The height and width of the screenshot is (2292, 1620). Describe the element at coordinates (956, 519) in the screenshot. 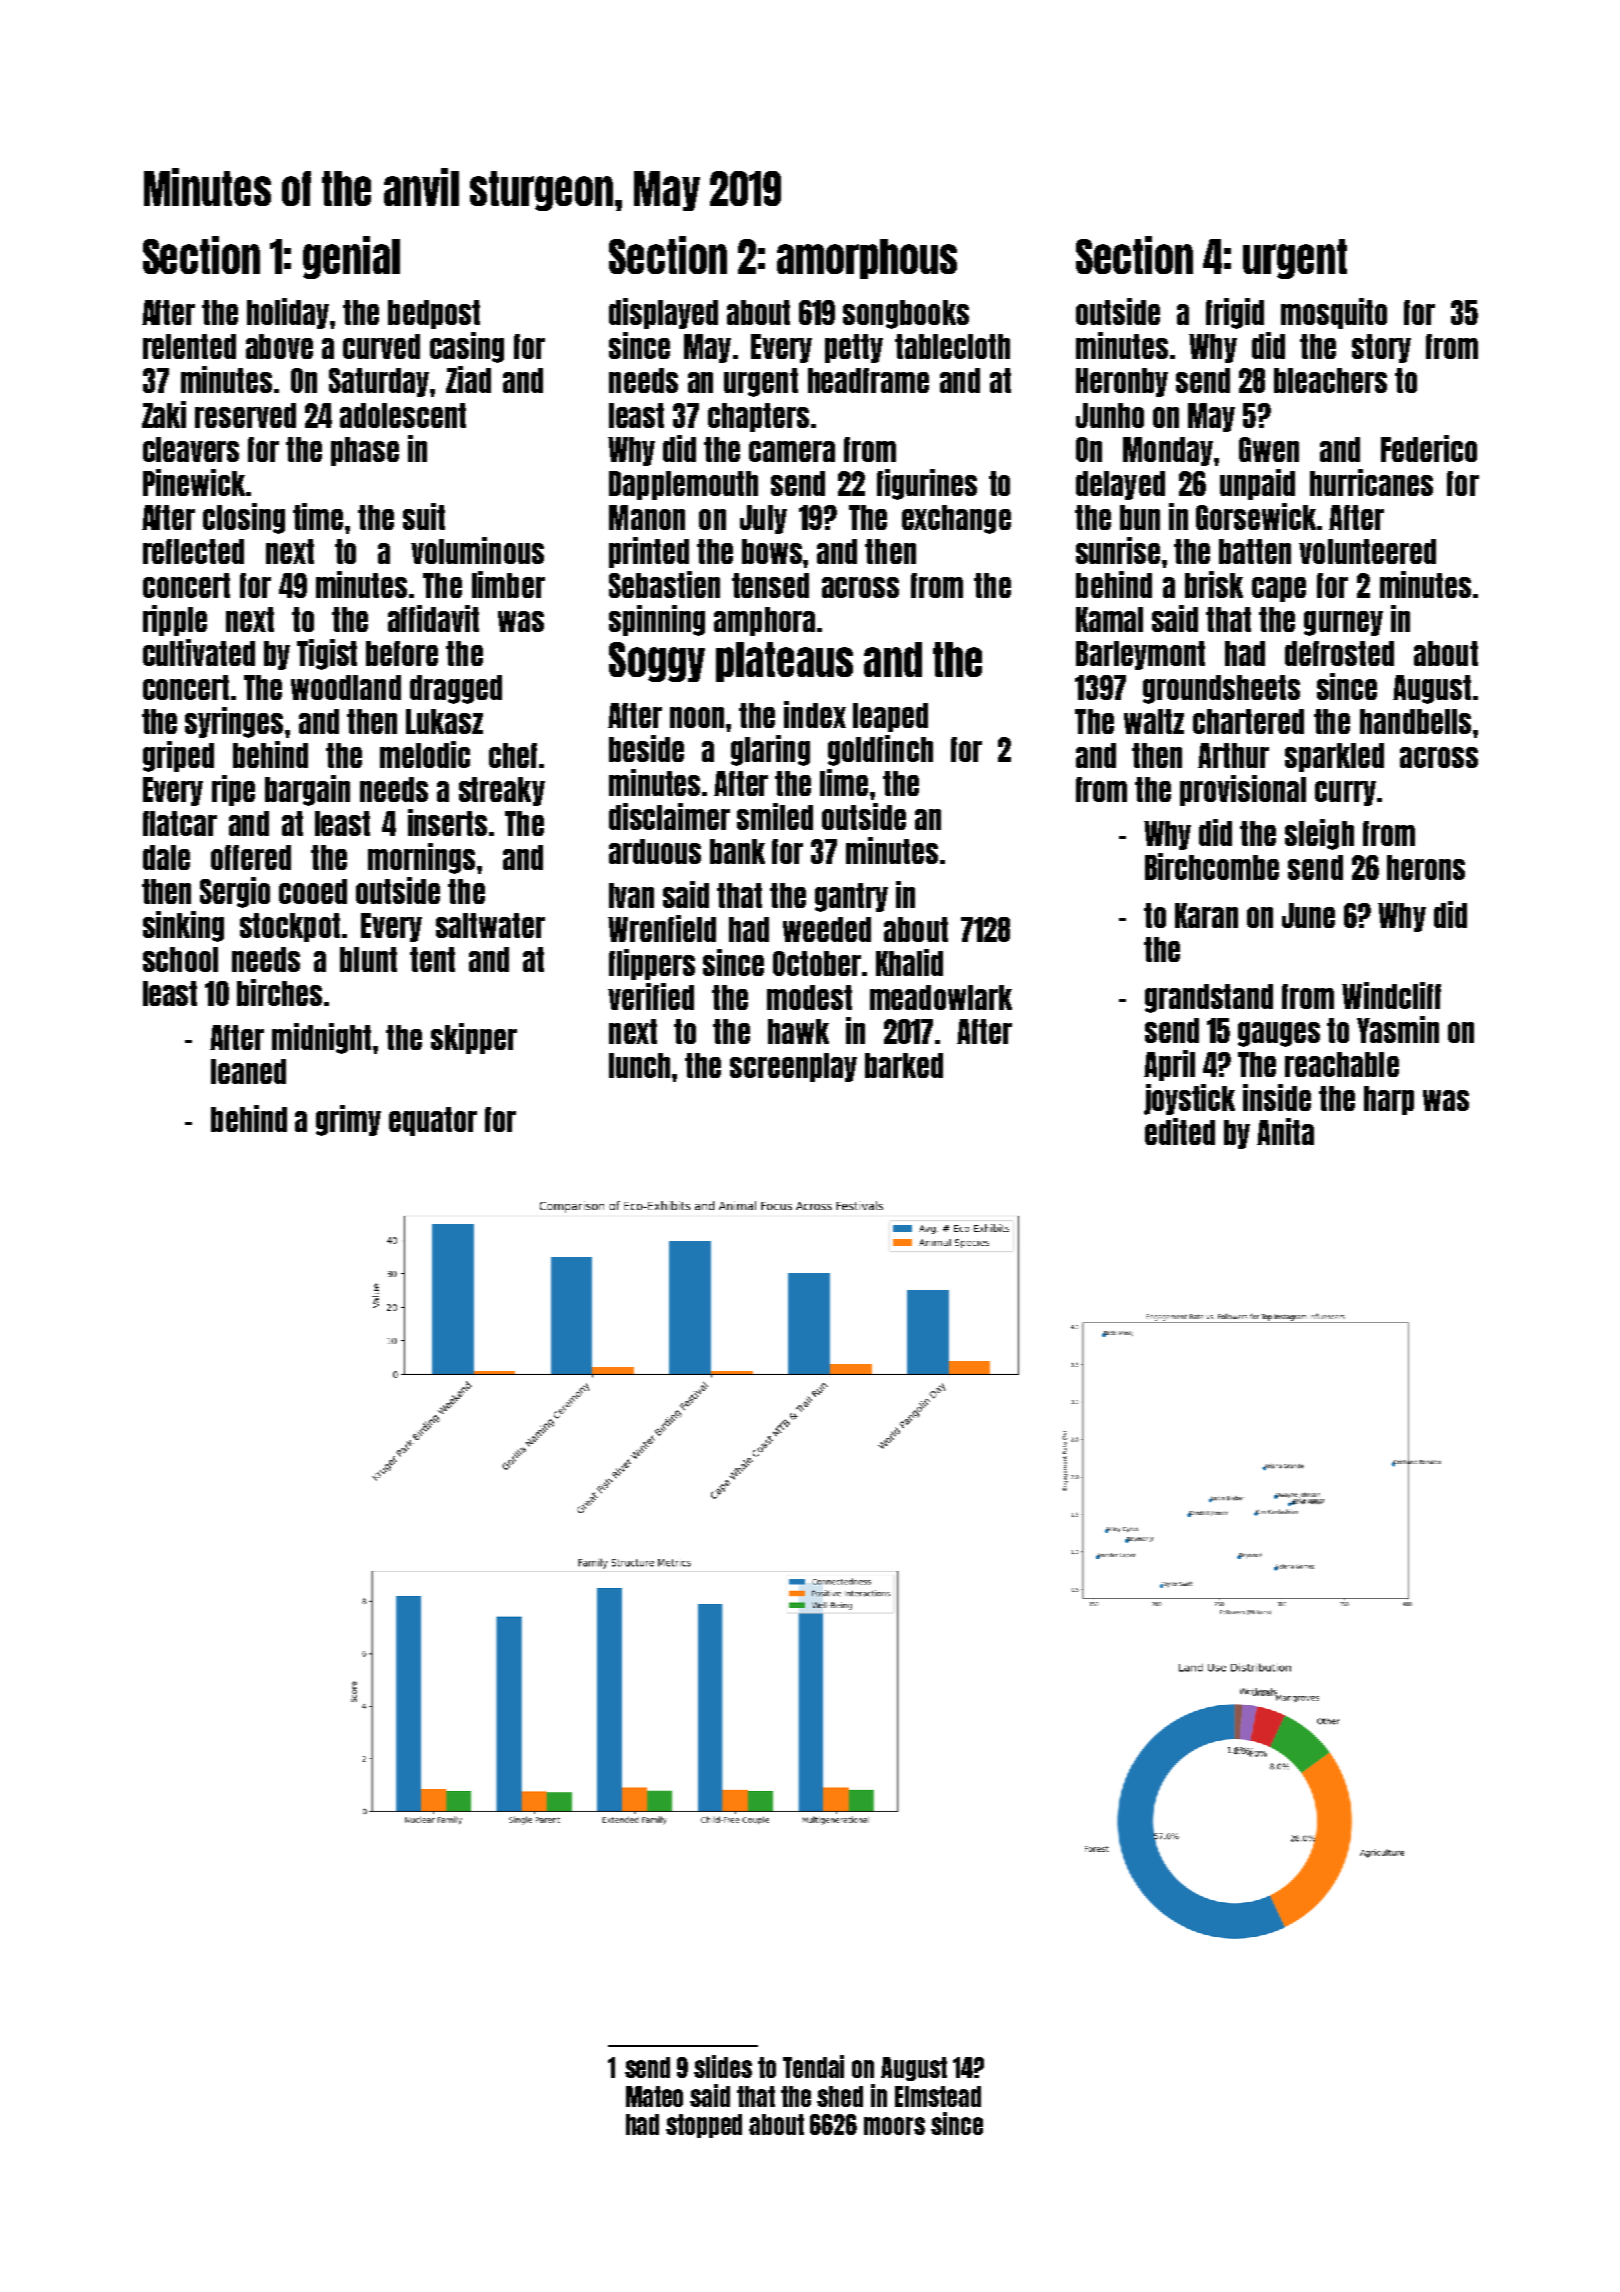

I see `exchange` at that location.
